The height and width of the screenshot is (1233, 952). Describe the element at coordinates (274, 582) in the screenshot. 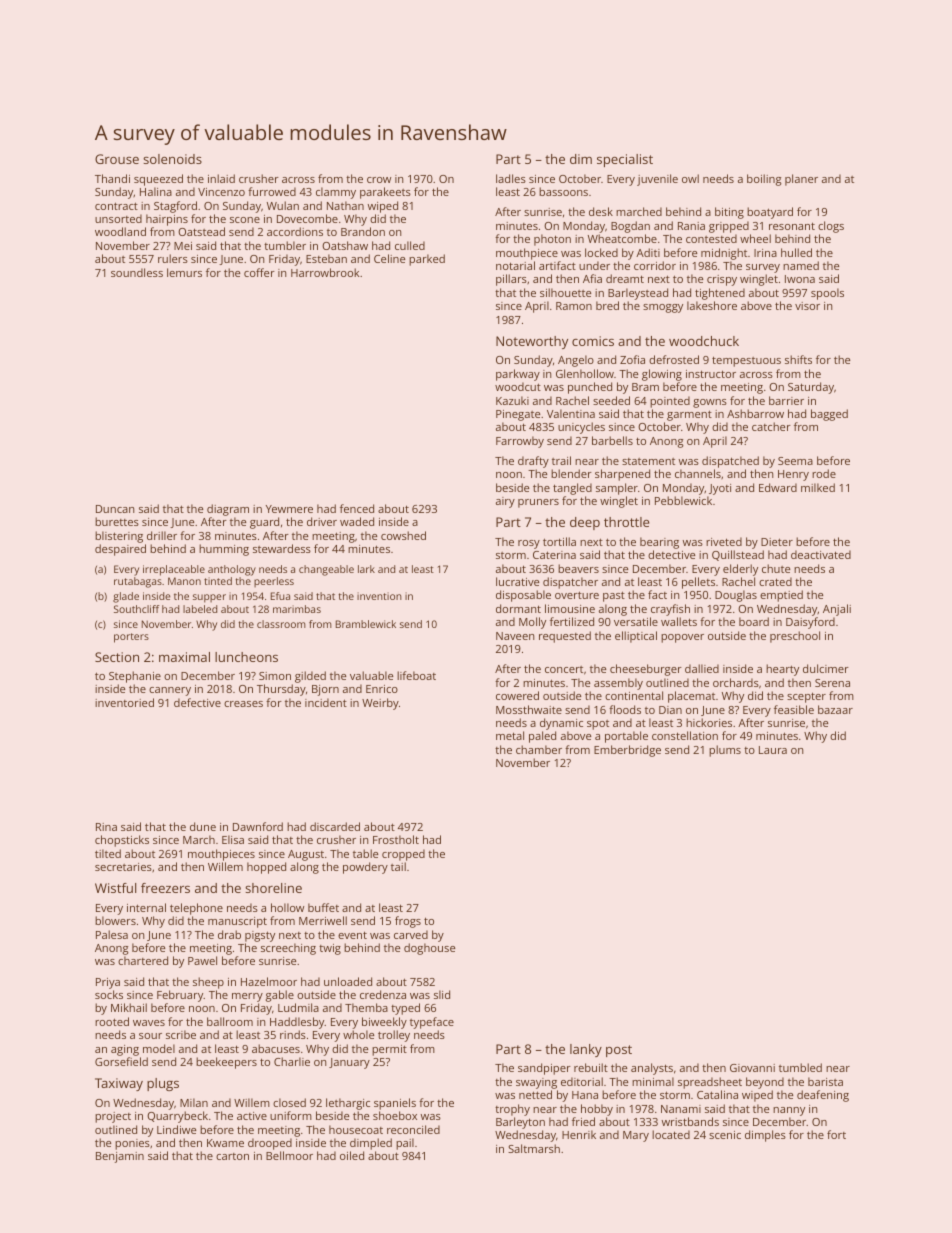

I see `peerless` at that location.
